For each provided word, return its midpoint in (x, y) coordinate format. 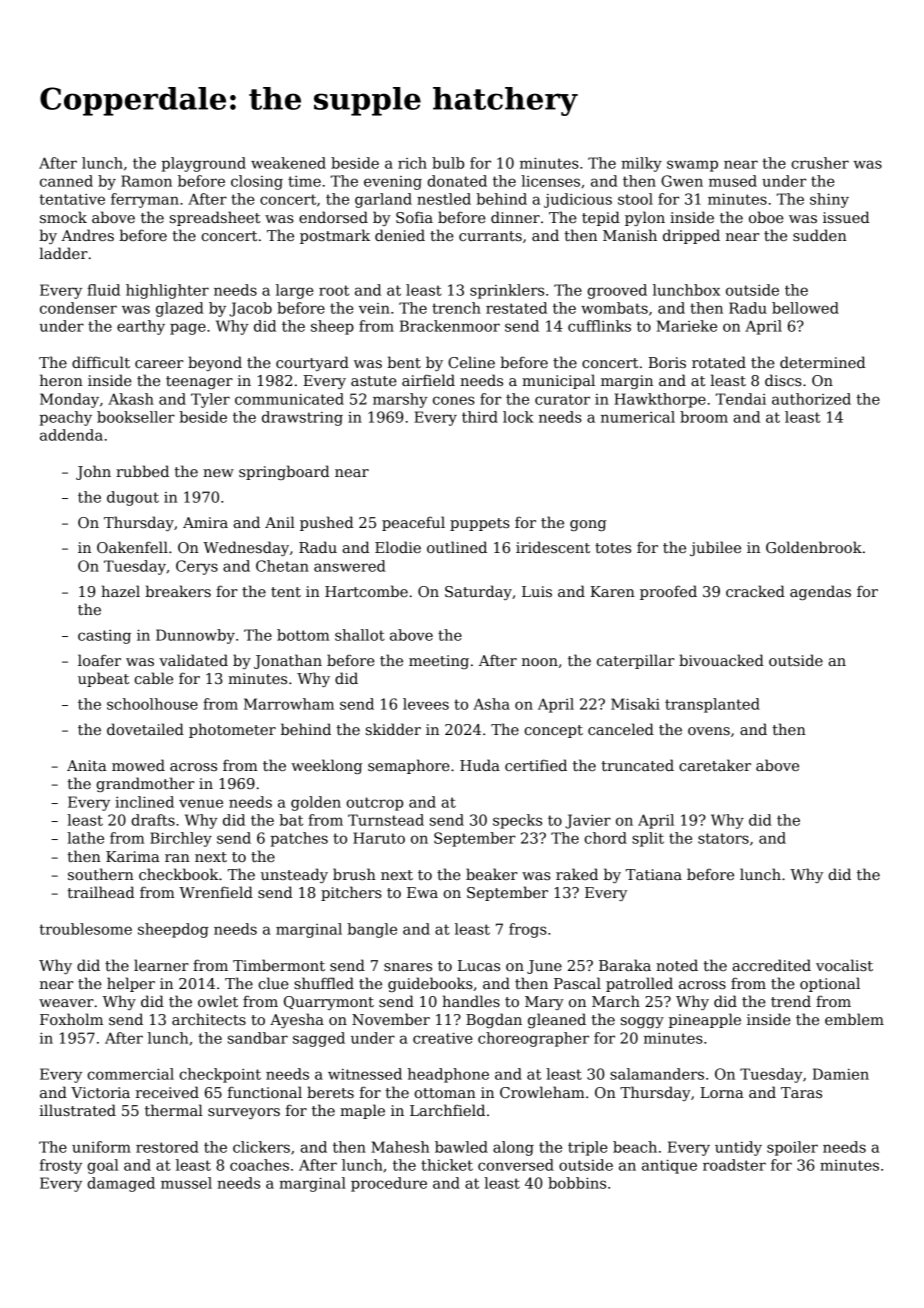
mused (733, 181)
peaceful (413, 523)
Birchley (181, 839)
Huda (480, 765)
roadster (734, 1165)
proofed (668, 592)
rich (412, 163)
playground (203, 164)
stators (723, 838)
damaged (121, 1184)
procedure (389, 1184)
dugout (133, 498)
